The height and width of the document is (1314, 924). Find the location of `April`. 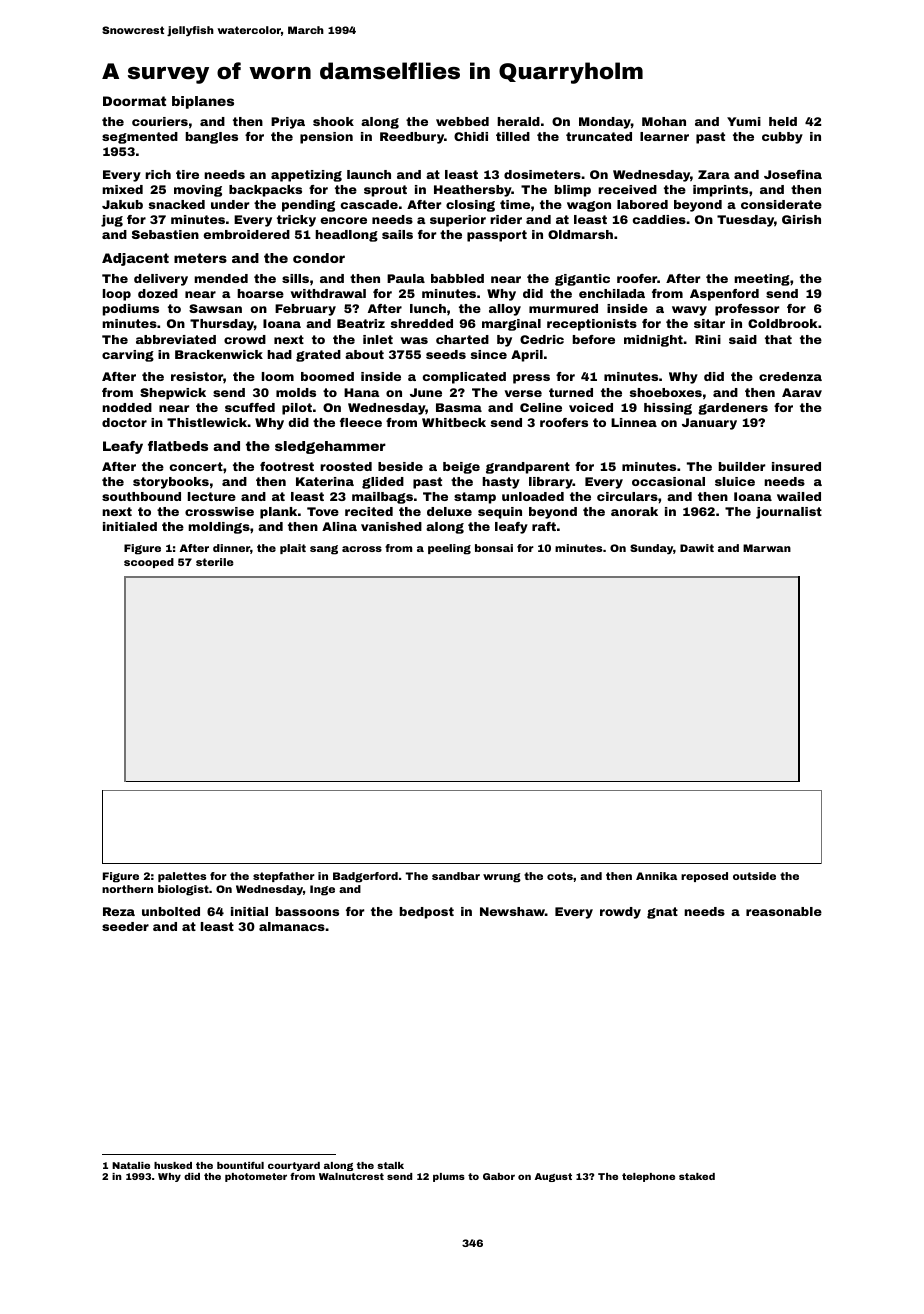

April is located at coordinates (527, 356).
